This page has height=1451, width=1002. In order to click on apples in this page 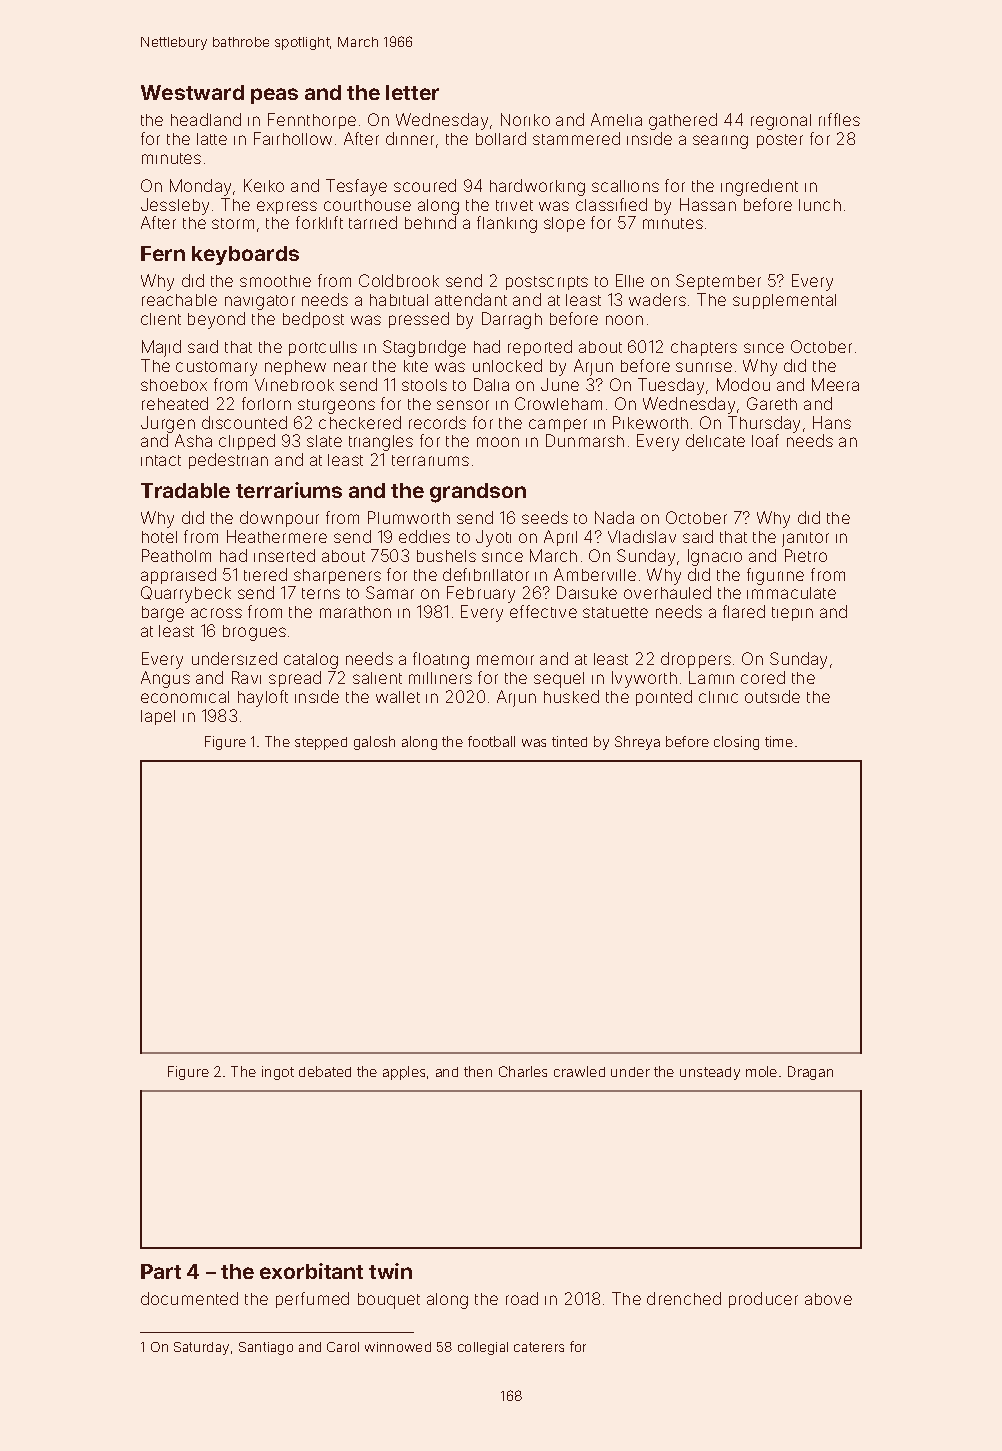, I will do `click(404, 1073)`.
